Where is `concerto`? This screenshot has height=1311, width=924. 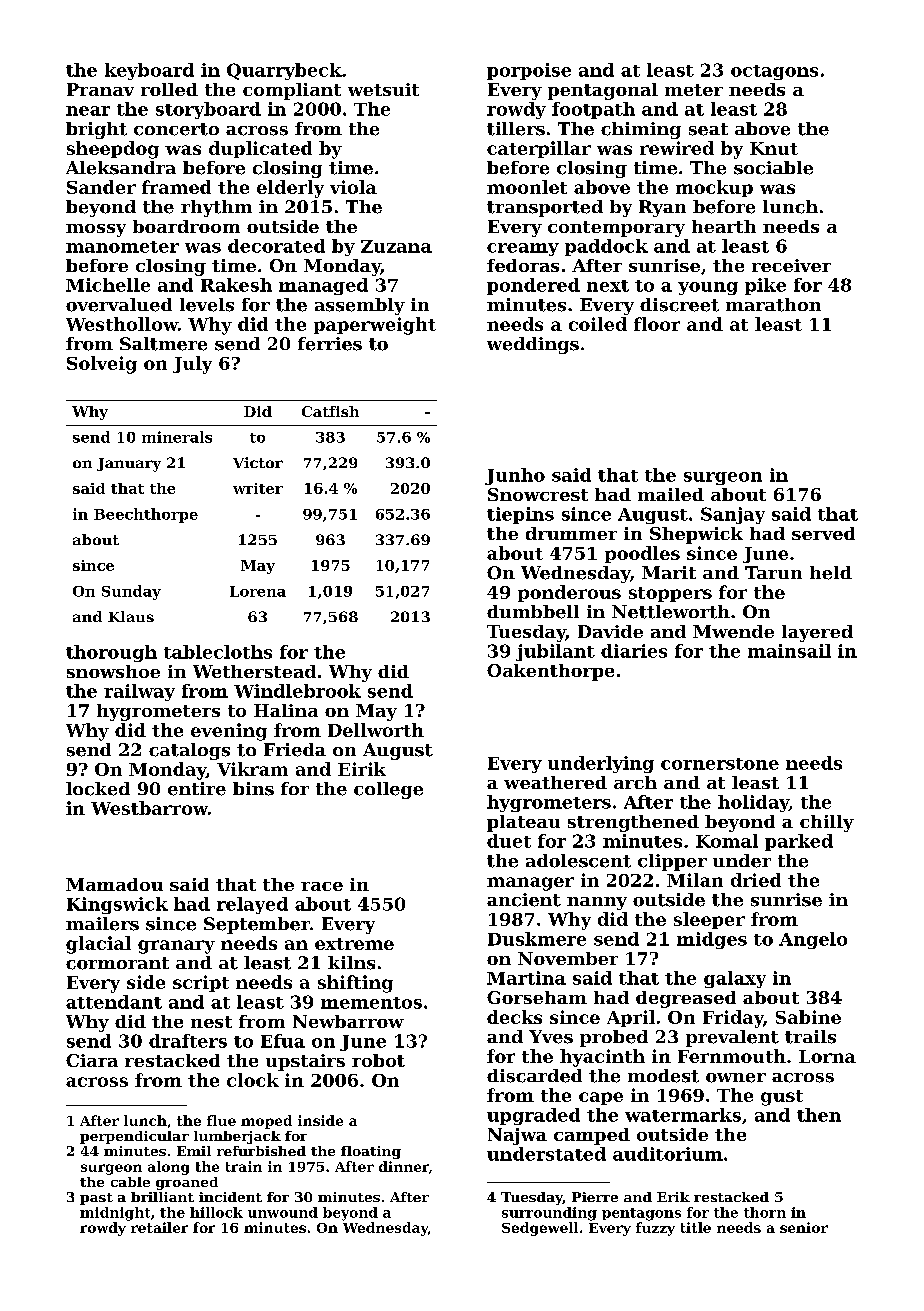
concerto is located at coordinates (176, 129).
